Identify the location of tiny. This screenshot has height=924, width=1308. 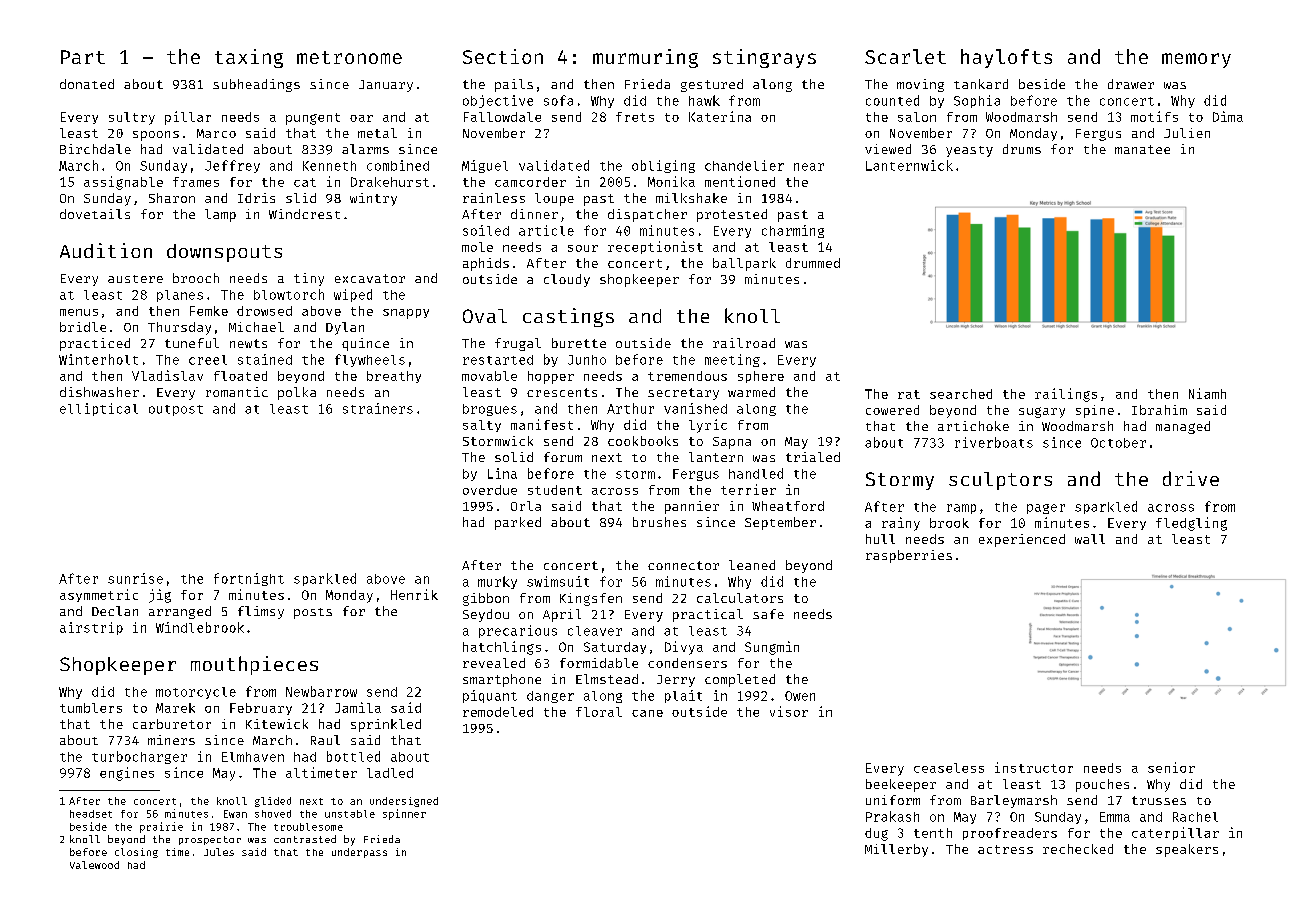
(309, 279).
